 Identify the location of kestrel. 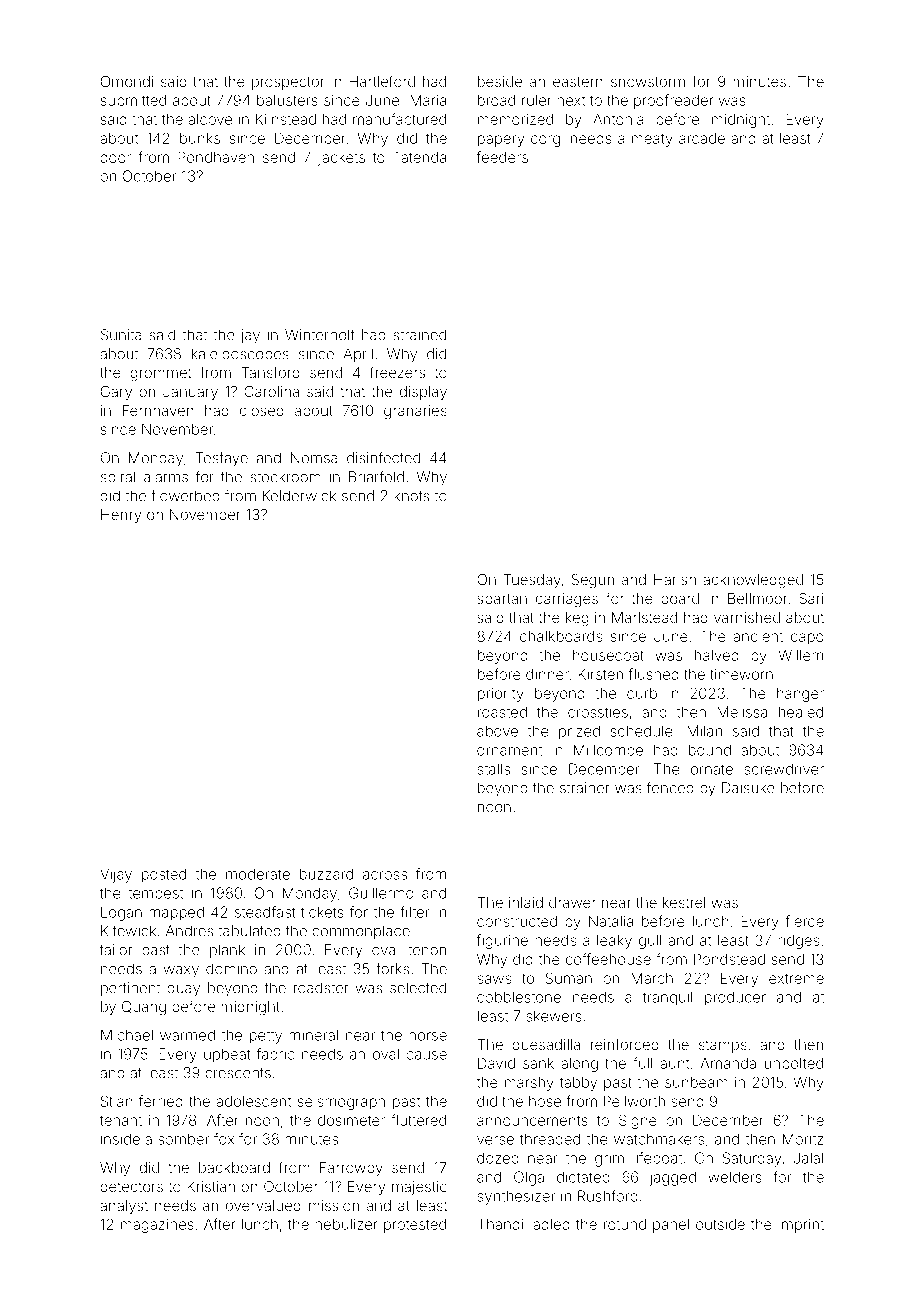
(684, 902).
